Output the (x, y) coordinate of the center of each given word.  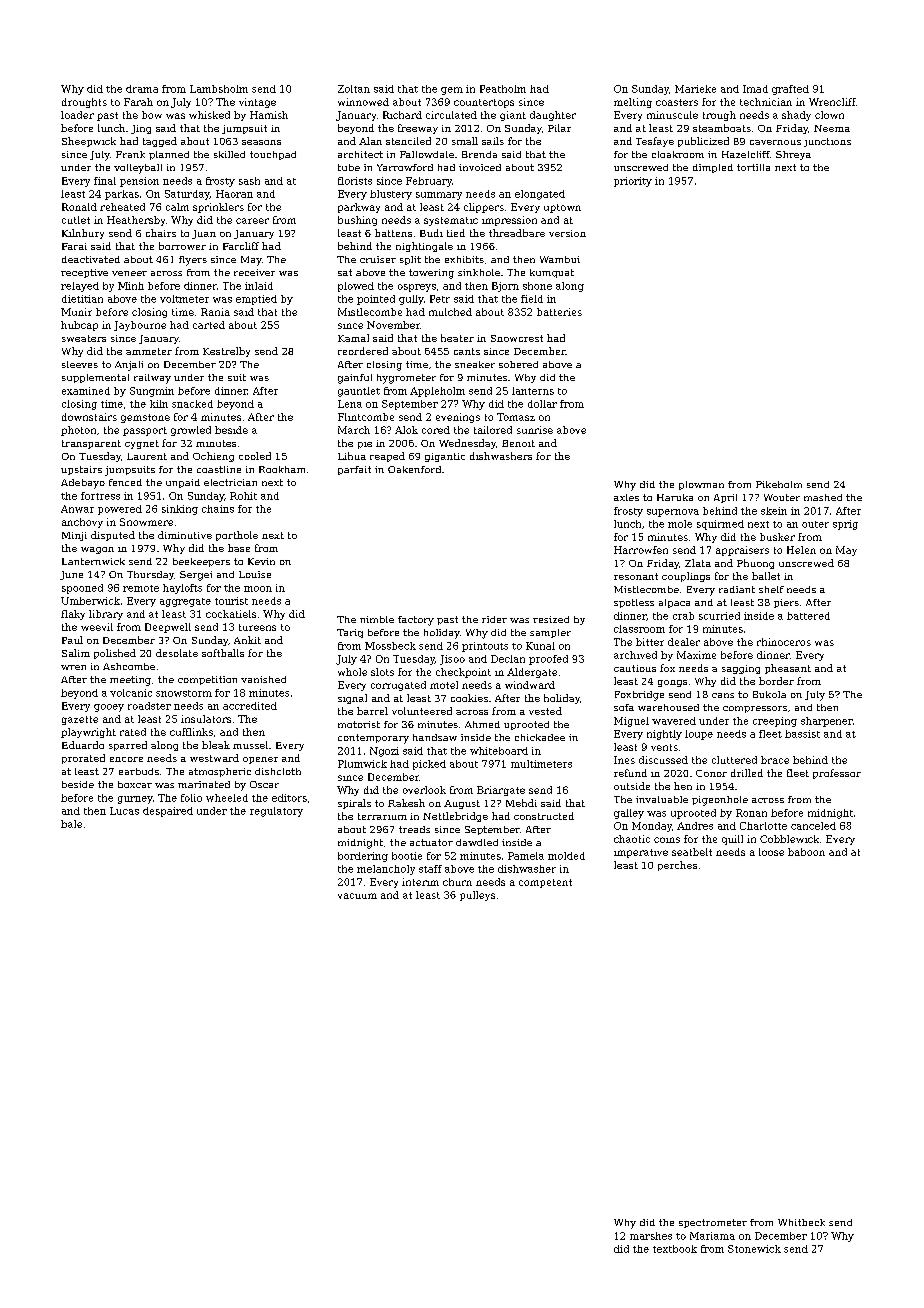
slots (382, 672)
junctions (827, 142)
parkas (122, 195)
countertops (484, 103)
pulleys (477, 896)
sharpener (827, 722)
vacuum (357, 896)
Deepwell (168, 628)
